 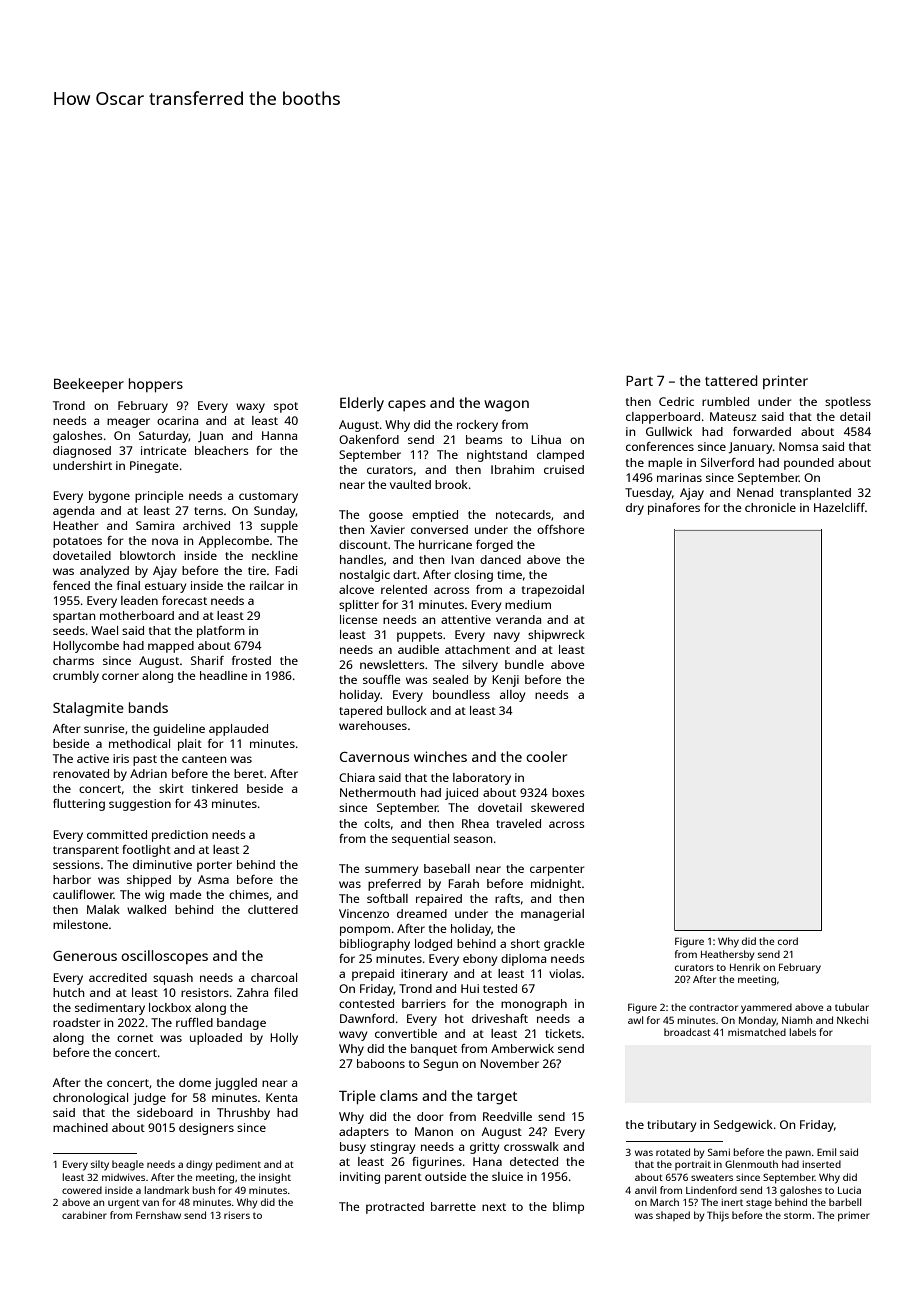 What do you see at coordinates (534, 1161) in the image?
I see `detected` at bounding box center [534, 1161].
